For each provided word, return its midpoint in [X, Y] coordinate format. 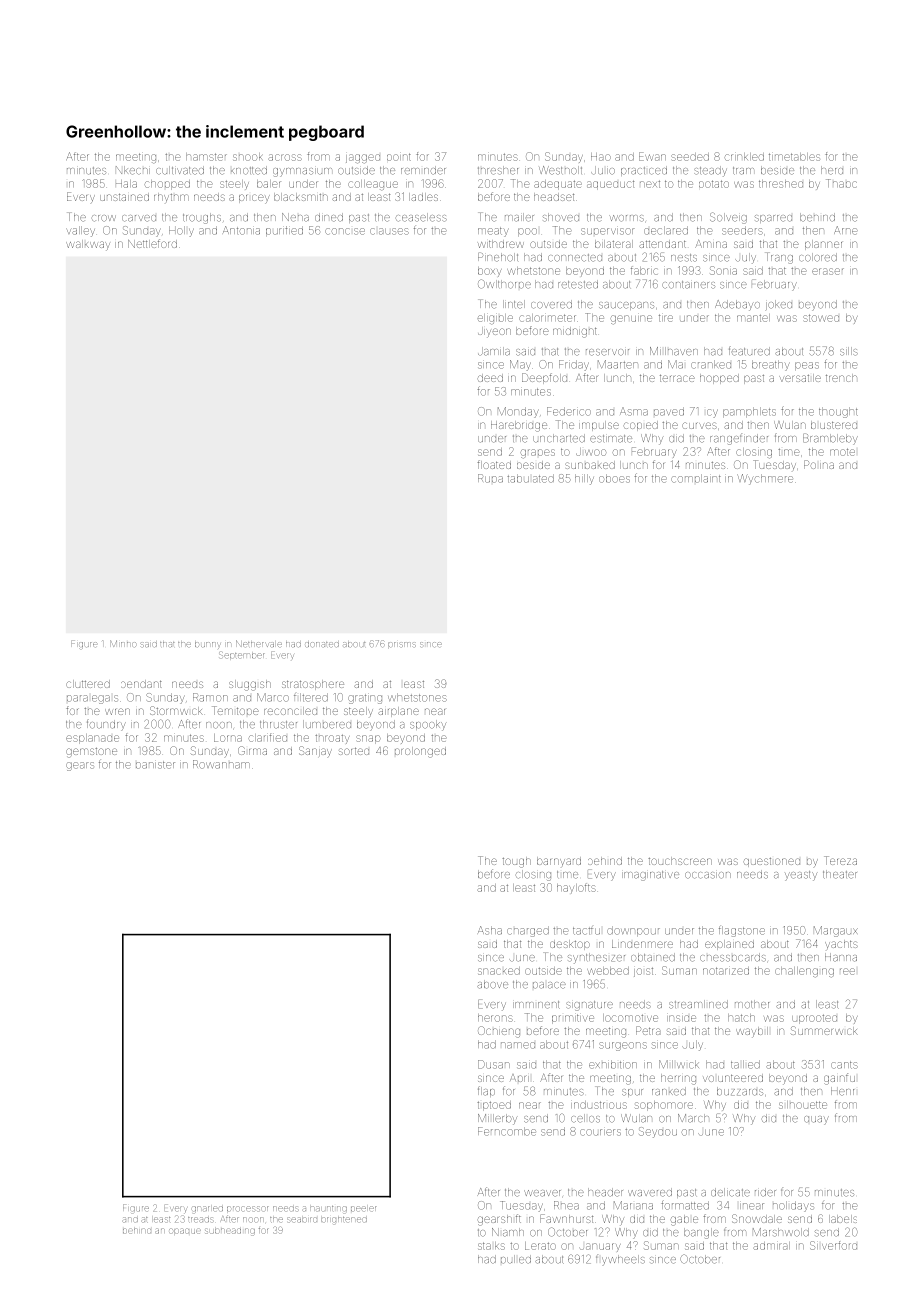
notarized [726, 971]
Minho [123, 643]
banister [155, 765]
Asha [490, 930]
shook [247, 157]
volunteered [733, 1078]
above [492, 984]
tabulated [530, 478]
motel [842, 452]
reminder [423, 170]
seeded [690, 157]
